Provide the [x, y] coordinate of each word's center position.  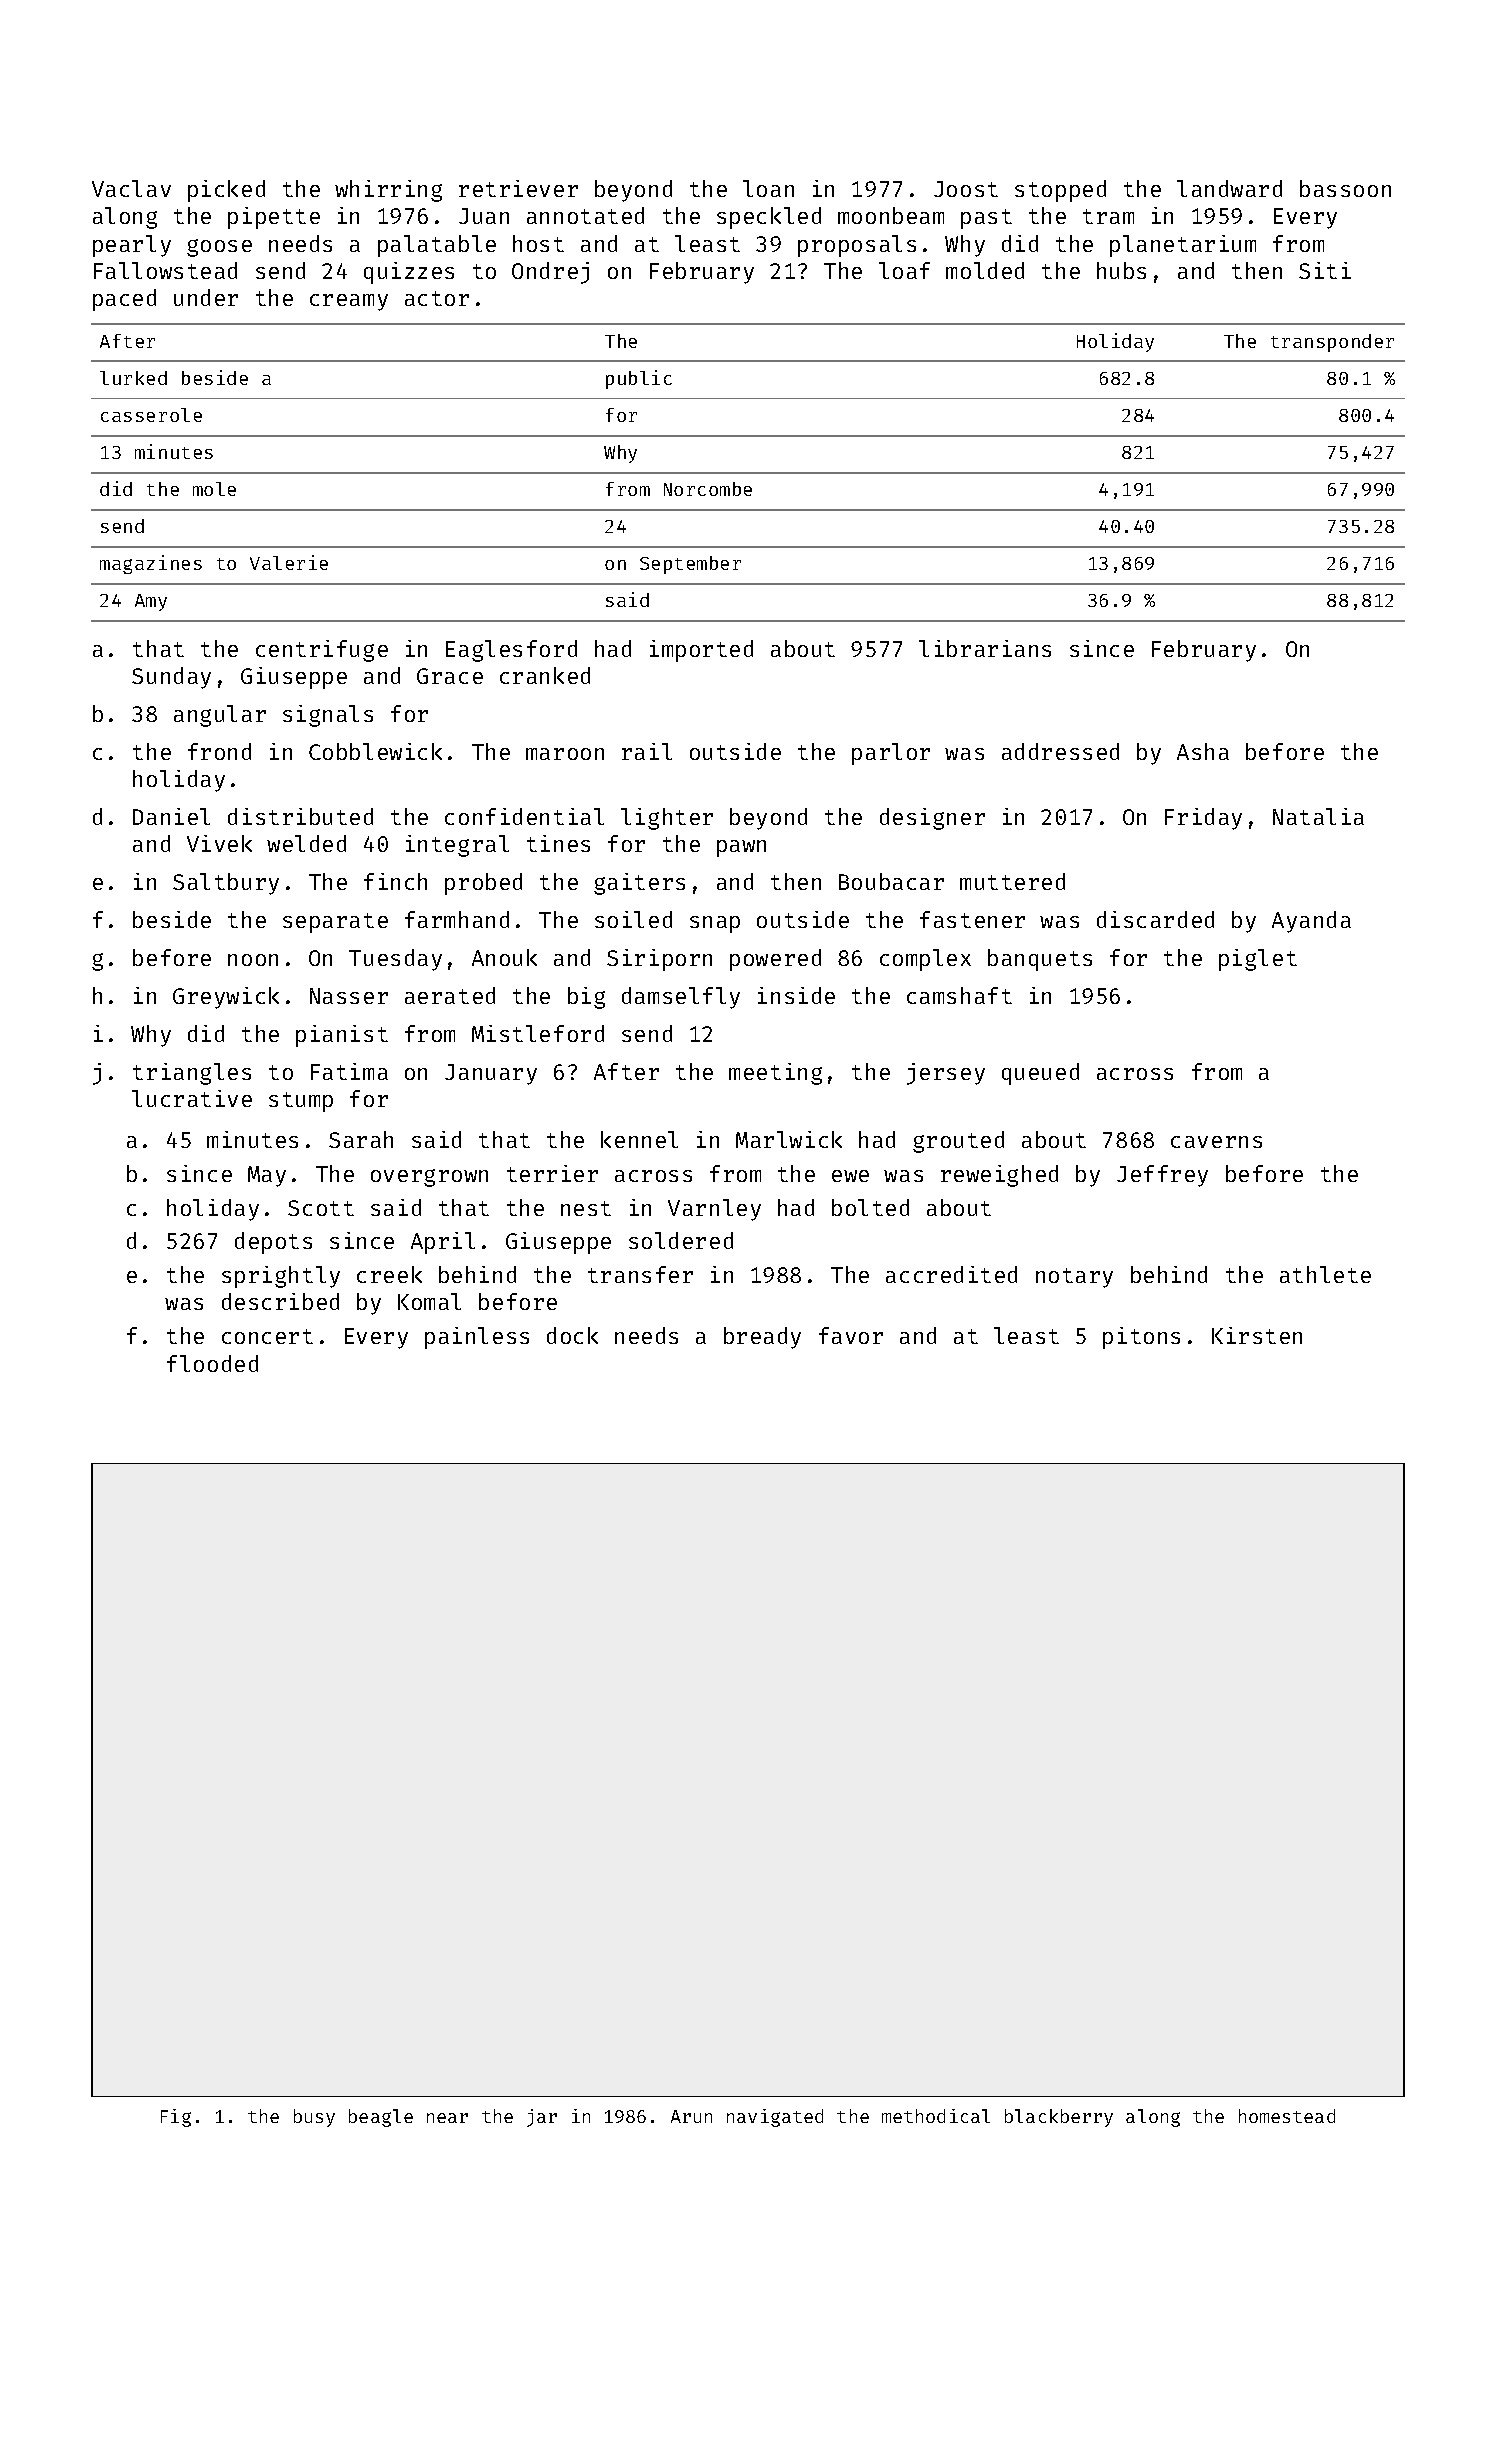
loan [768, 188]
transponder [1332, 343]
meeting [775, 1074]
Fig [176, 2118]
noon [253, 960]
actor [437, 298]
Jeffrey [1162, 1176]
